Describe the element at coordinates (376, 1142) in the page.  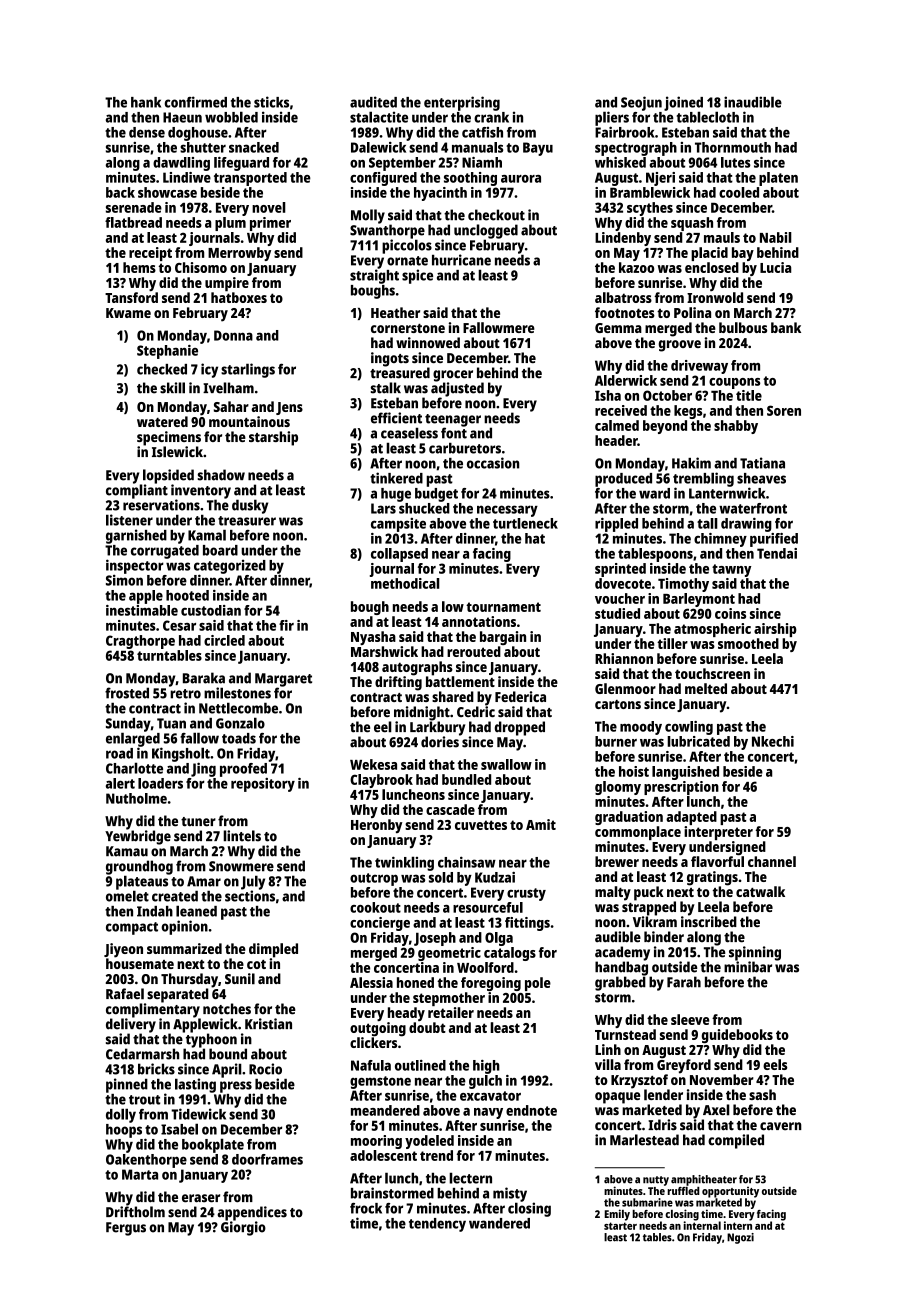
I see `mooring` at that location.
